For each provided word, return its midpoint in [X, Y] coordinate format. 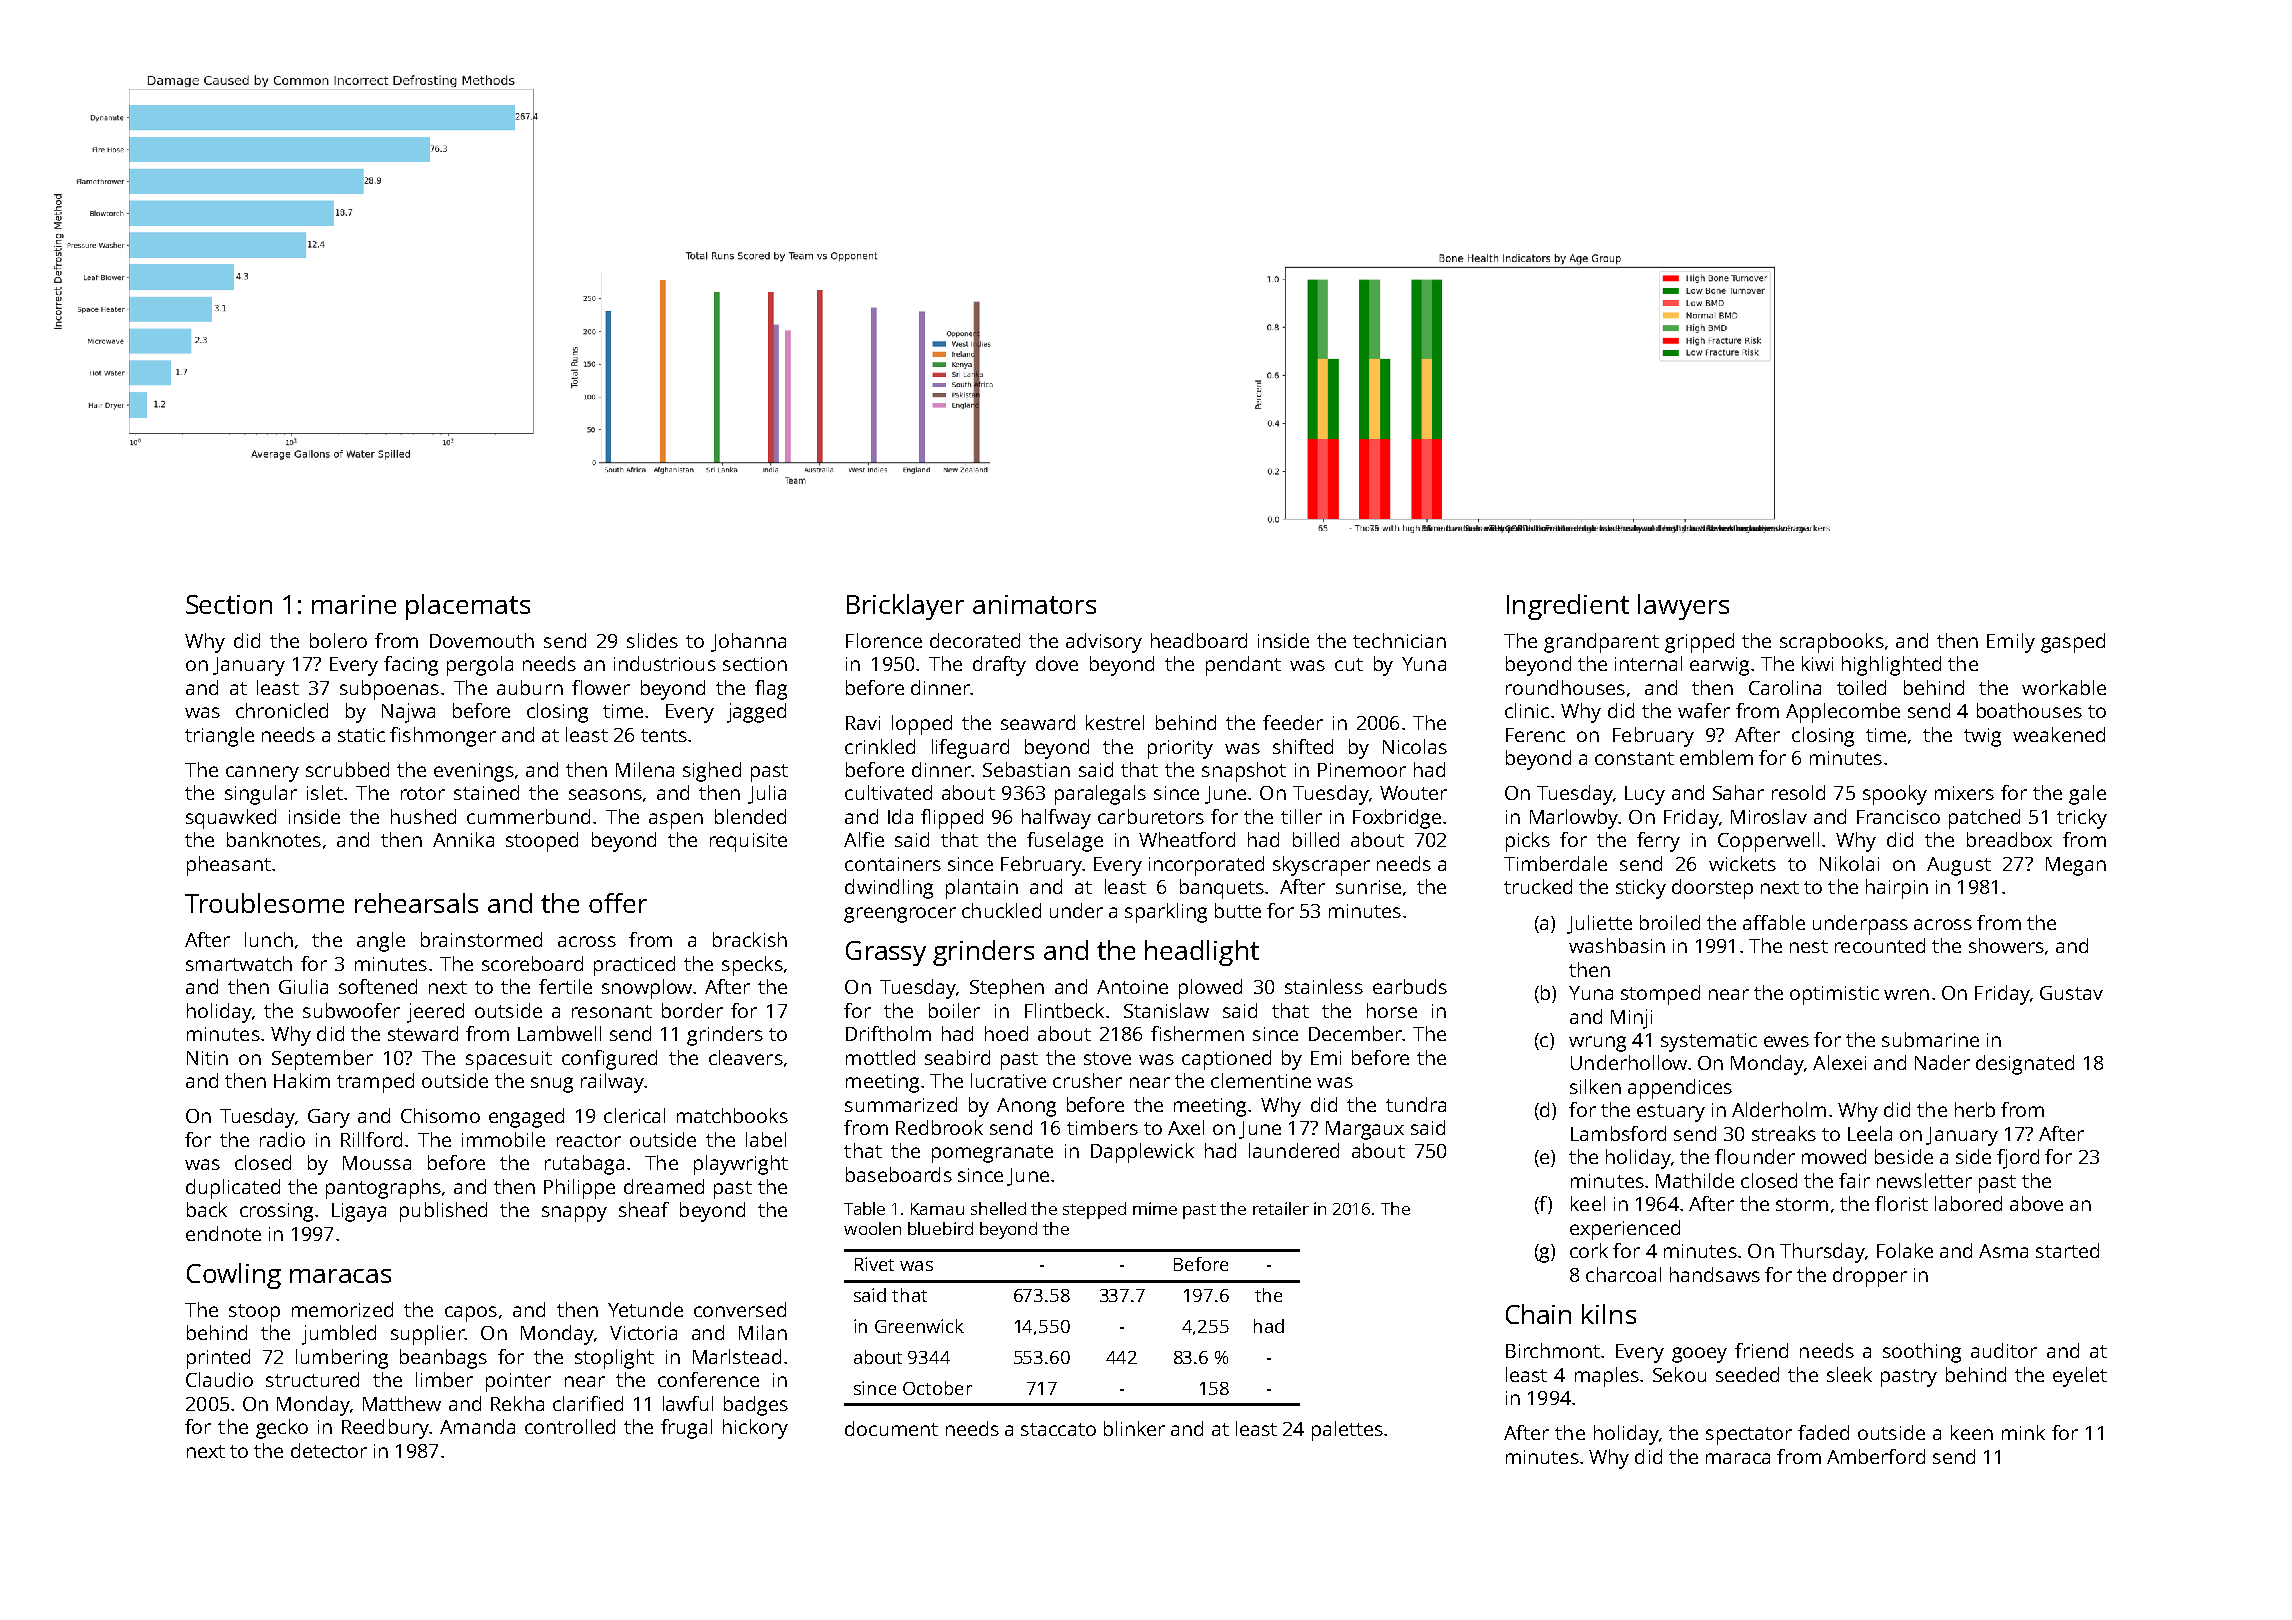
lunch [269, 939]
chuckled [1001, 910]
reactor [589, 1140]
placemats [468, 607]
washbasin [1617, 945]
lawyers [1683, 607]
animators [1034, 604]
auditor [2004, 1350]
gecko [282, 1429]
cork [1589, 1250]
